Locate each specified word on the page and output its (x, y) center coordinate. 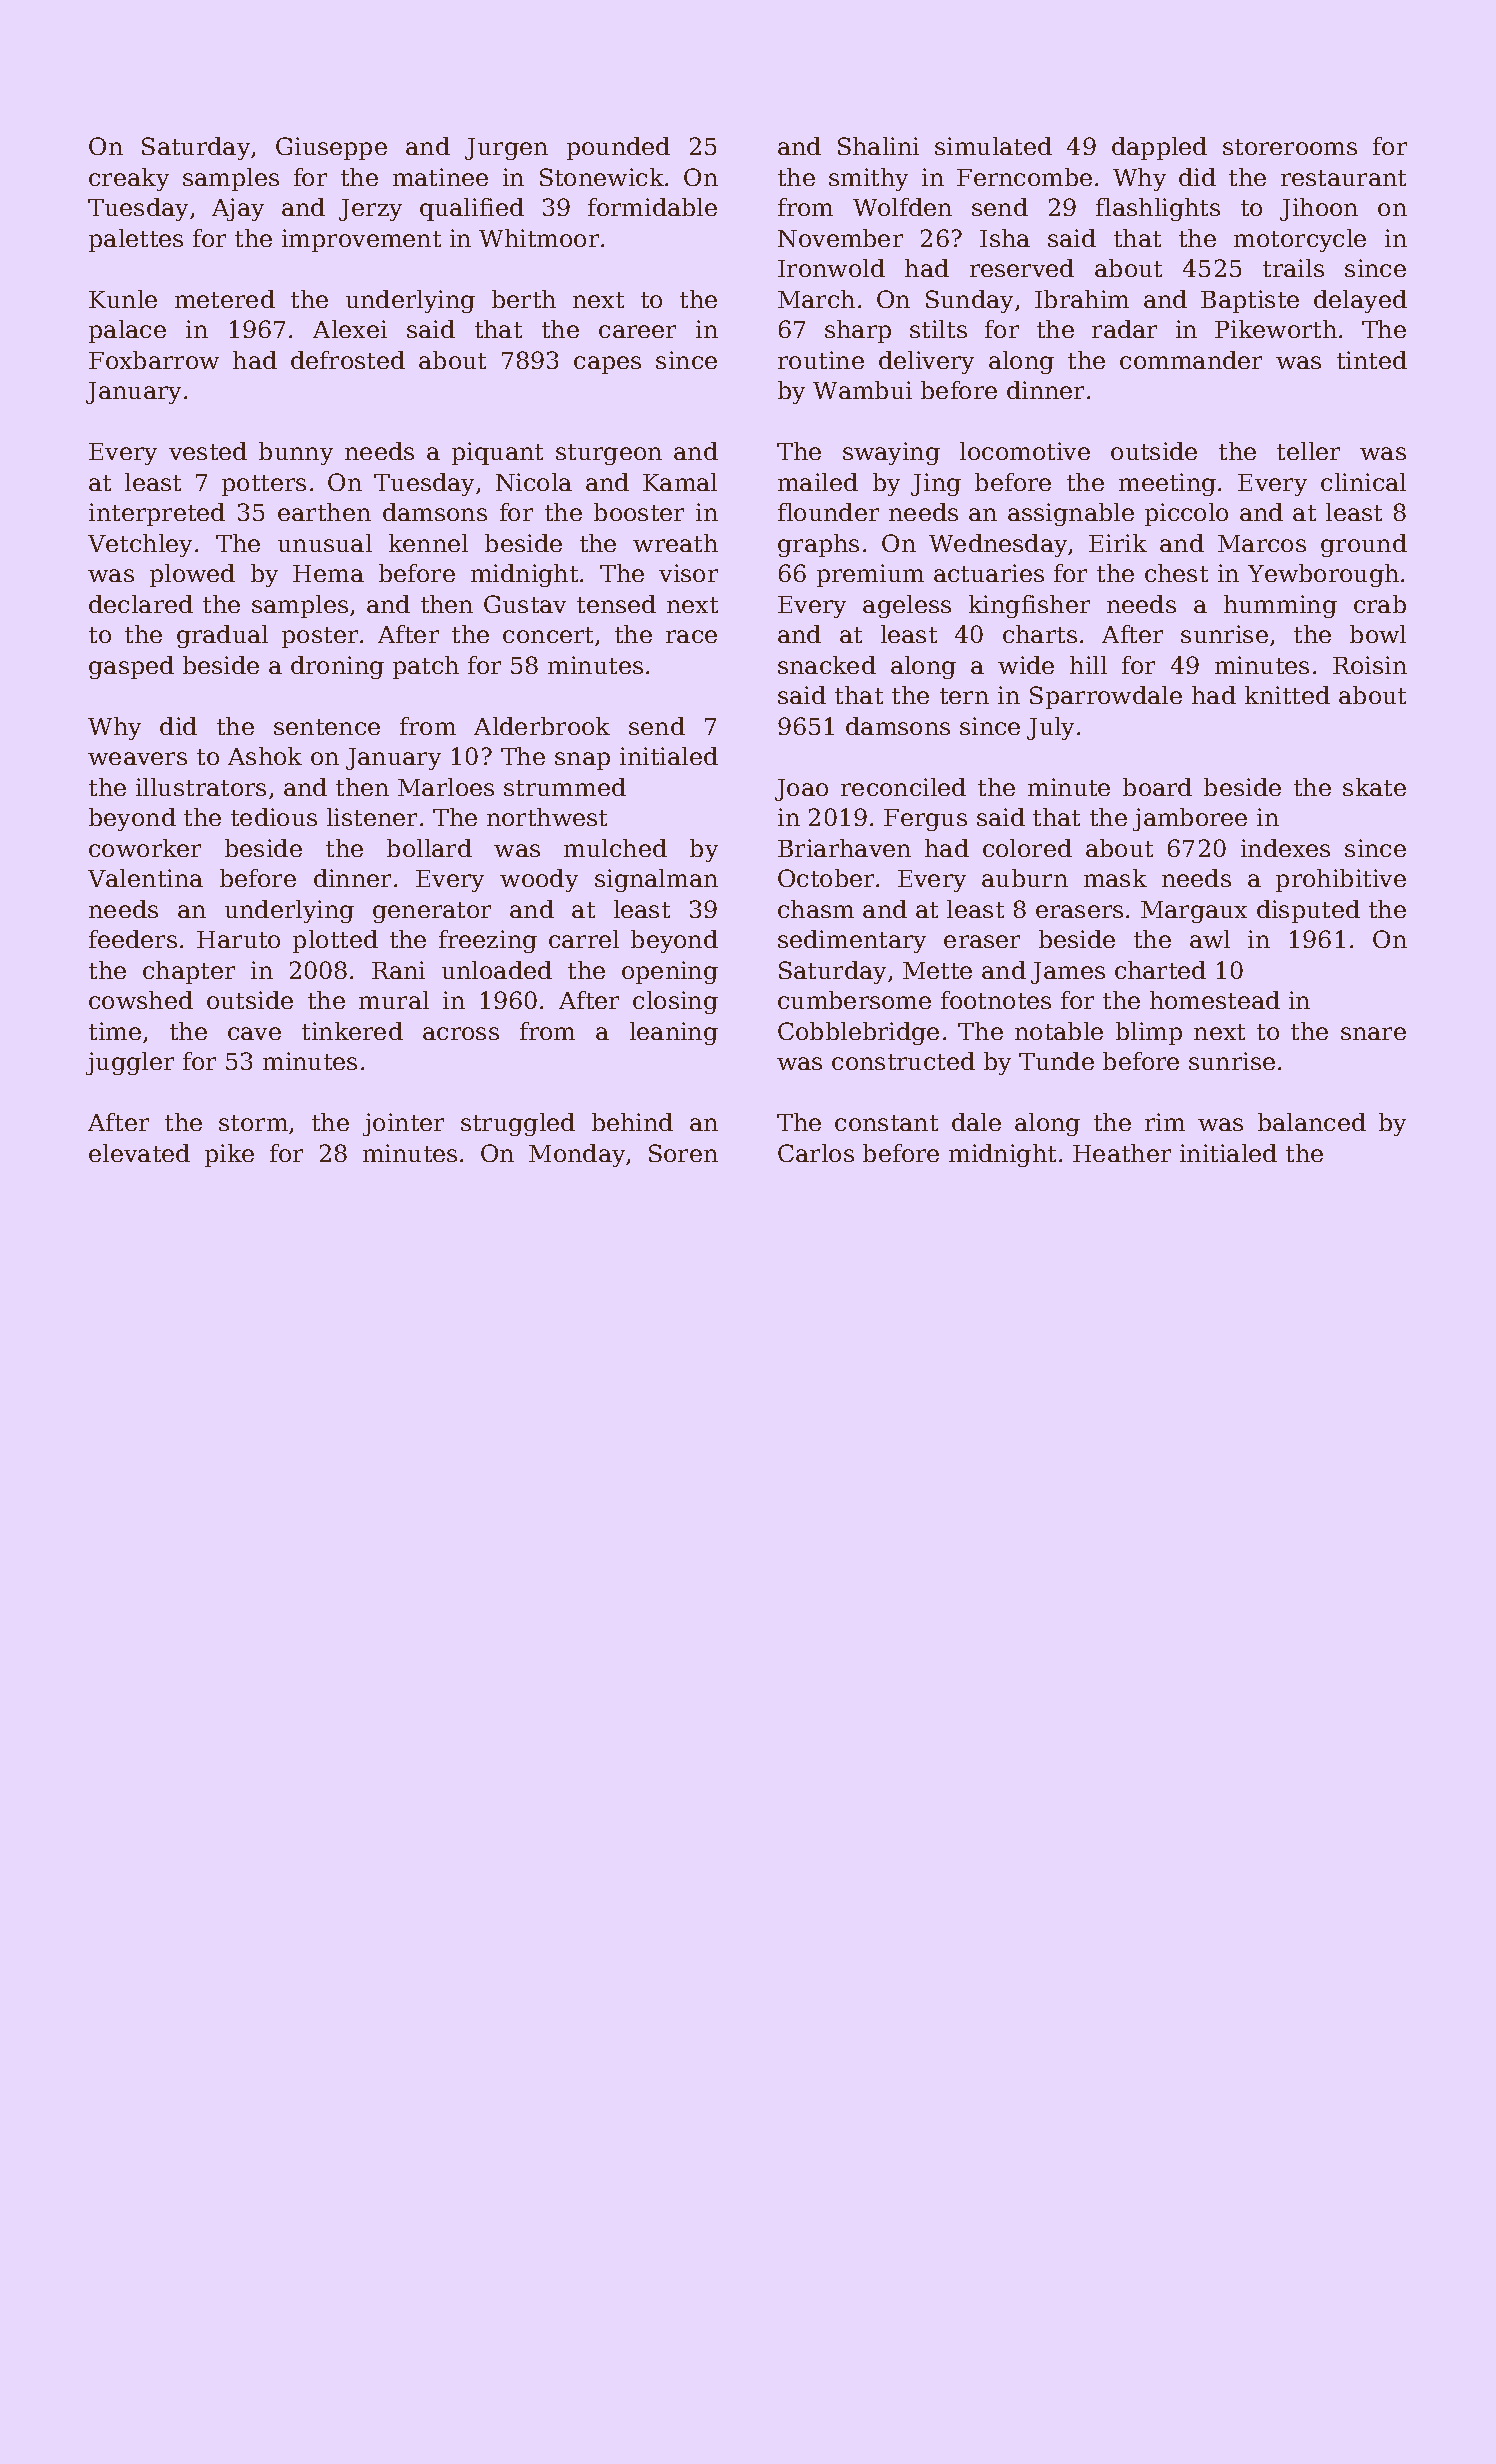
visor (688, 573)
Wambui (862, 390)
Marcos (1262, 543)
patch (426, 667)
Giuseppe (331, 148)
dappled (1159, 148)
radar (1124, 329)
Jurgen (506, 149)
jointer (403, 1124)
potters (264, 485)
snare (1373, 1033)
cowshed (141, 1000)
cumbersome (854, 1000)
